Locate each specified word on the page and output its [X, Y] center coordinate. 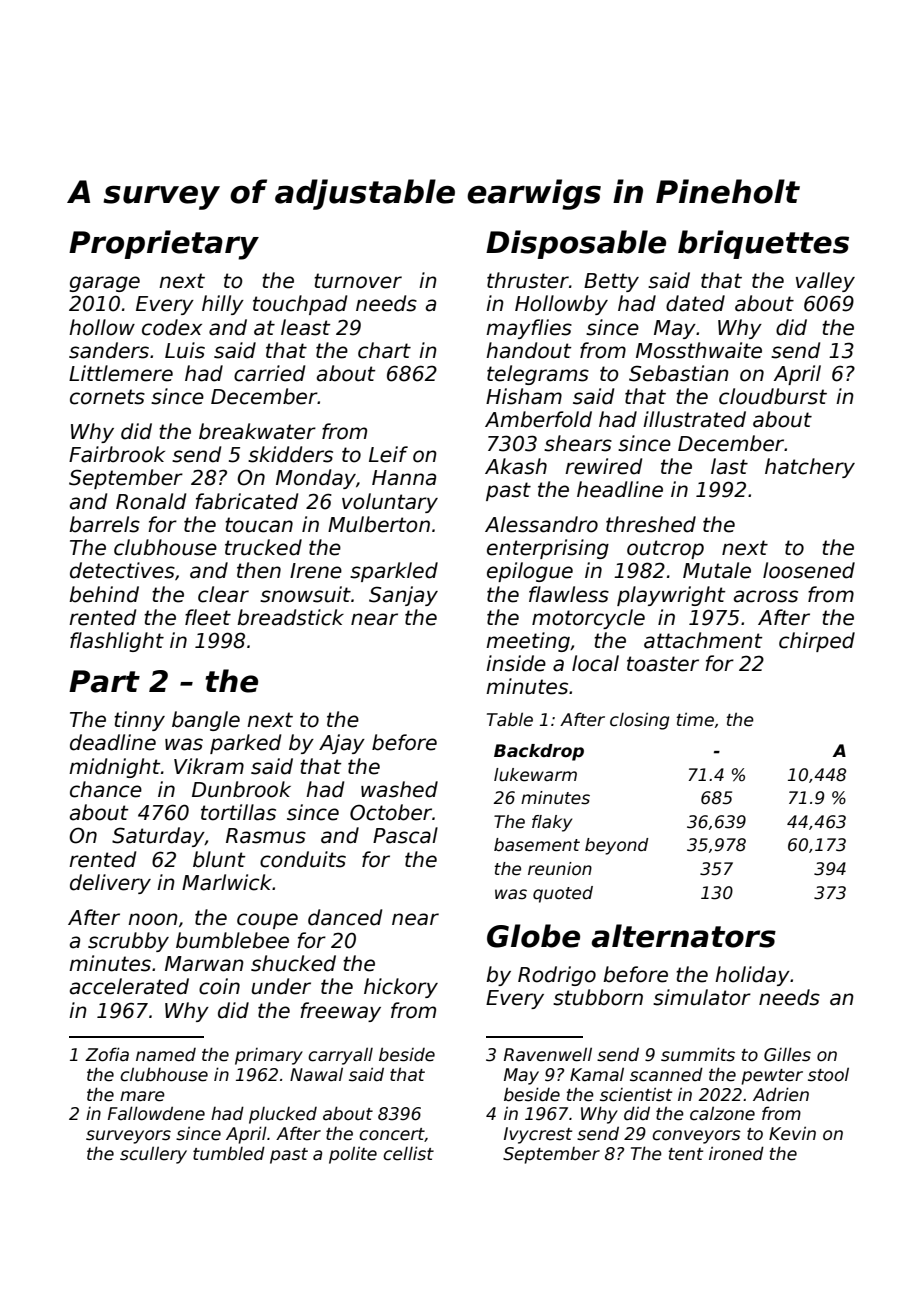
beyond [617, 846]
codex [172, 327]
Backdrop [539, 752]
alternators [684, 936]
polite [353, 1155]
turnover [358, 281]
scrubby [128, 942]
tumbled [229, 1153]
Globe [533, 936]
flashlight [117, 642]
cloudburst [773, 396]
